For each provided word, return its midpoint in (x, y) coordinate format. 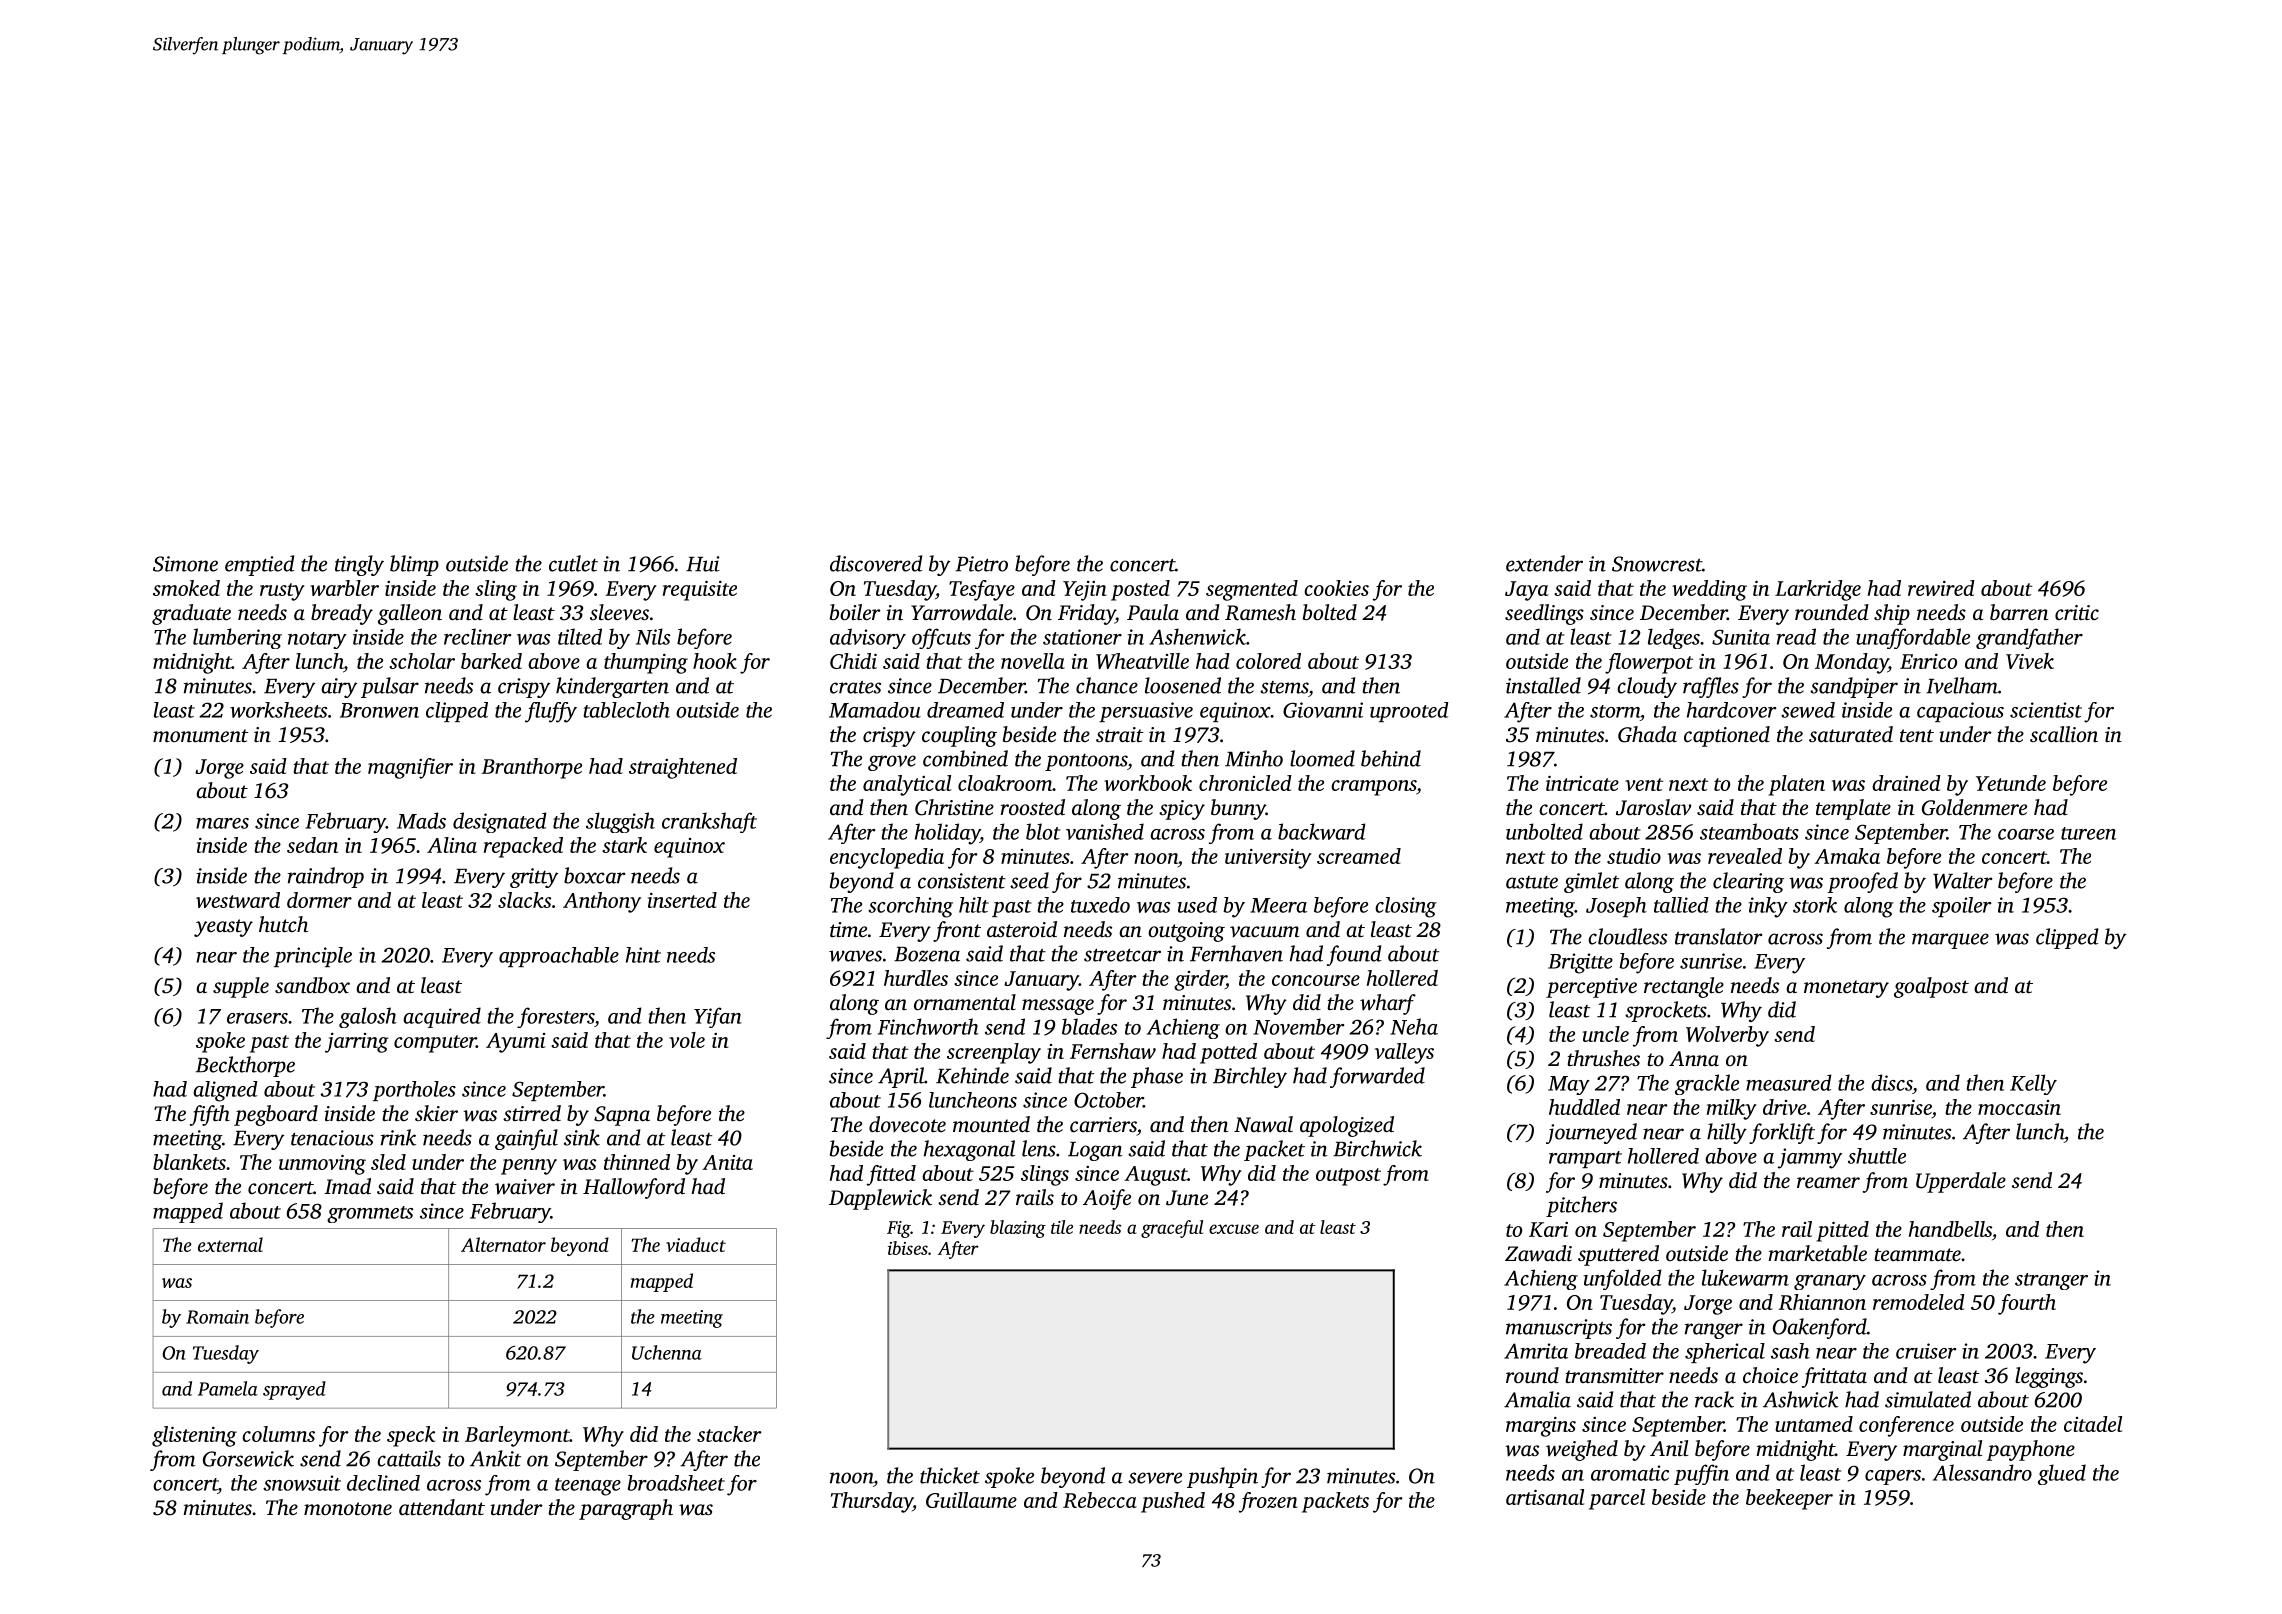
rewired (1941, 588)
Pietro (981, 564)
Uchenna (667, 1352)
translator (1718, 936)
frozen (1268, 1502)
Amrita (1536, 1351)
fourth (2027, 1304)
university (1268, 859)
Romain (217, 1317)
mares (222, 823)
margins (1541, 1427)
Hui (703, 564)
